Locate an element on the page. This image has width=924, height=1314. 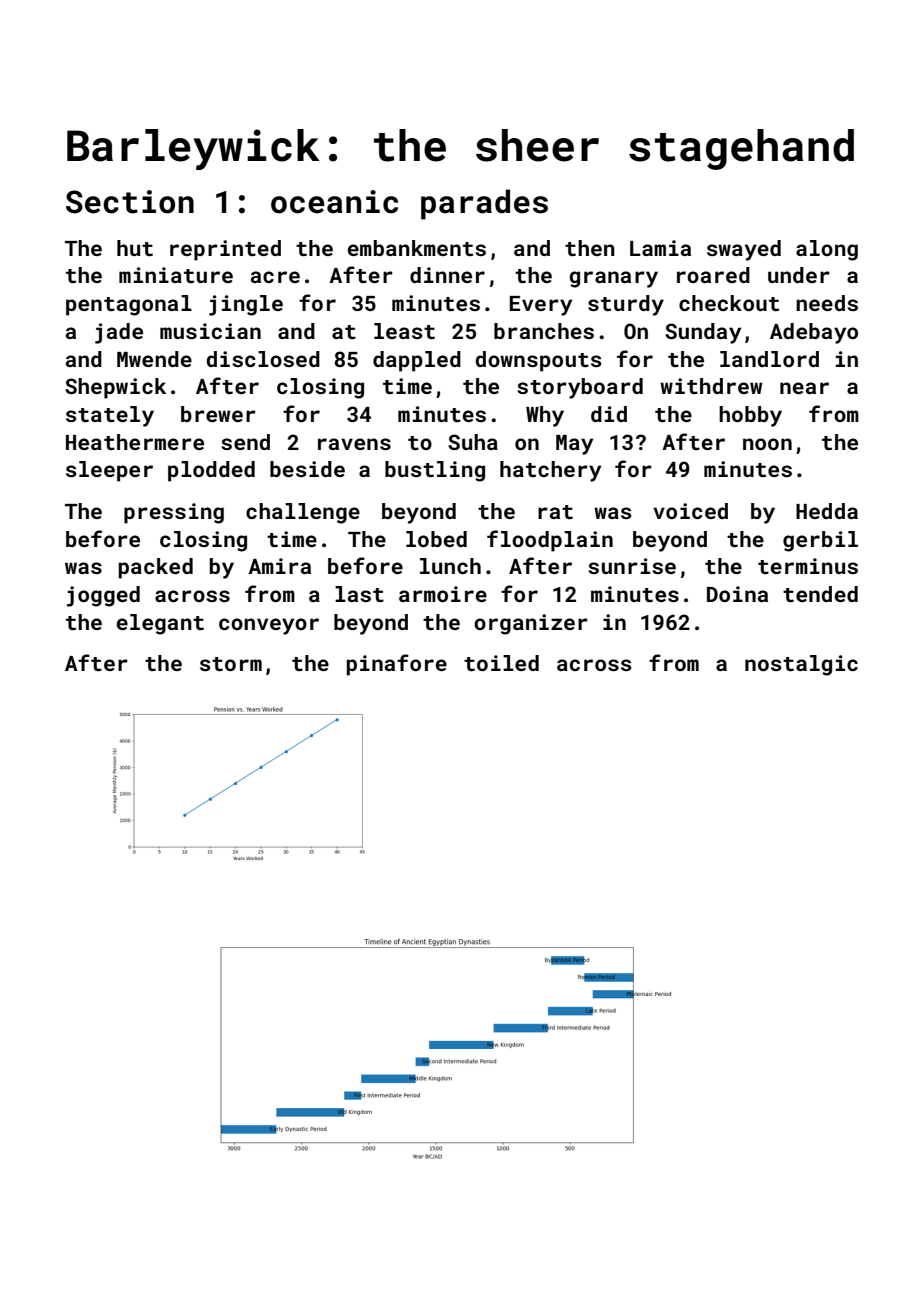
Lamia is located at coordinates (660, 248).
